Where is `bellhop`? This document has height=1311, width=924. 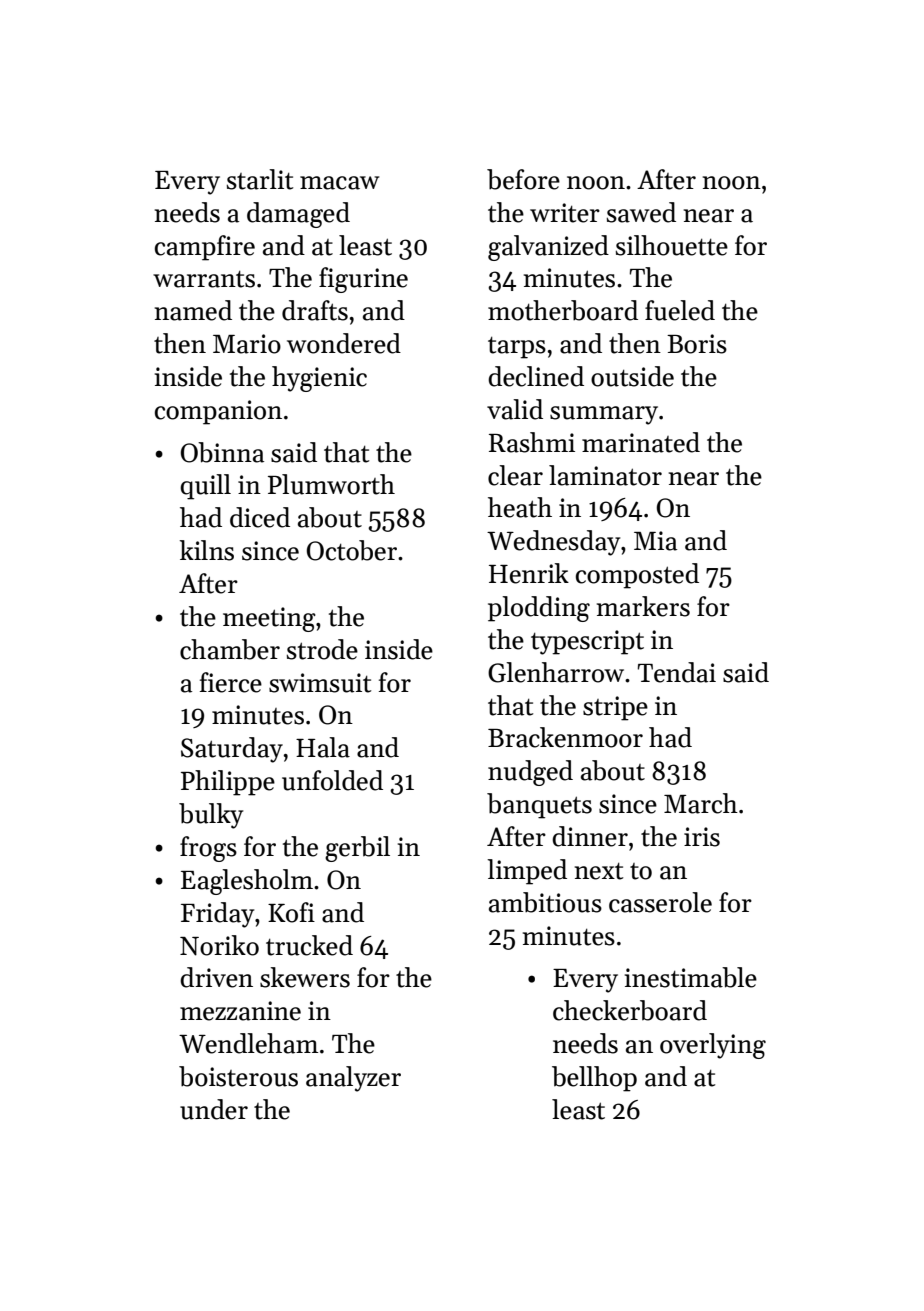 bellhop is located at coordinates (594, 1079).
